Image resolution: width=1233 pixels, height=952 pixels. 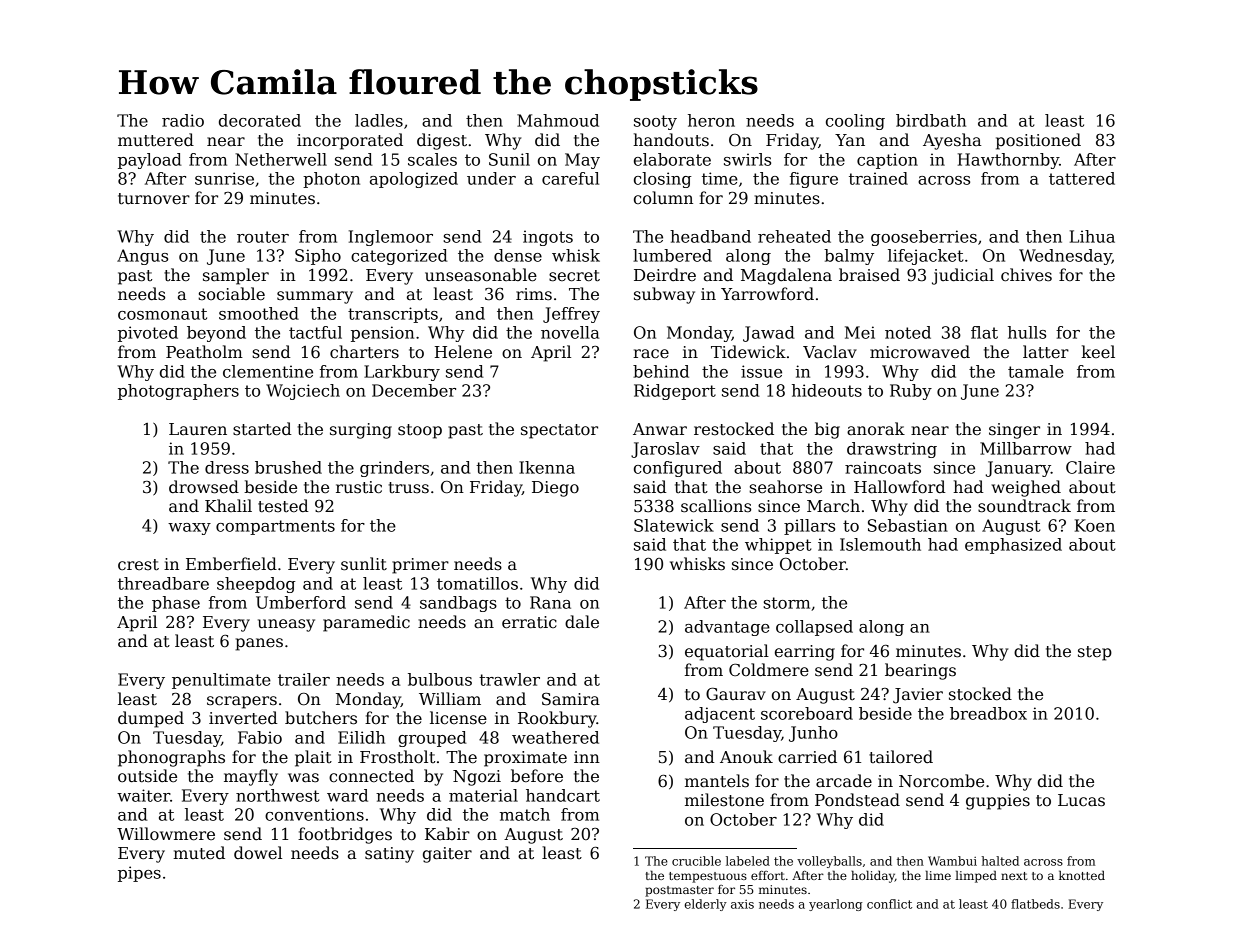 What do you see at coordinates (931, 120) in the document?
I see `birdbath` at bounding box center [931, 120].
